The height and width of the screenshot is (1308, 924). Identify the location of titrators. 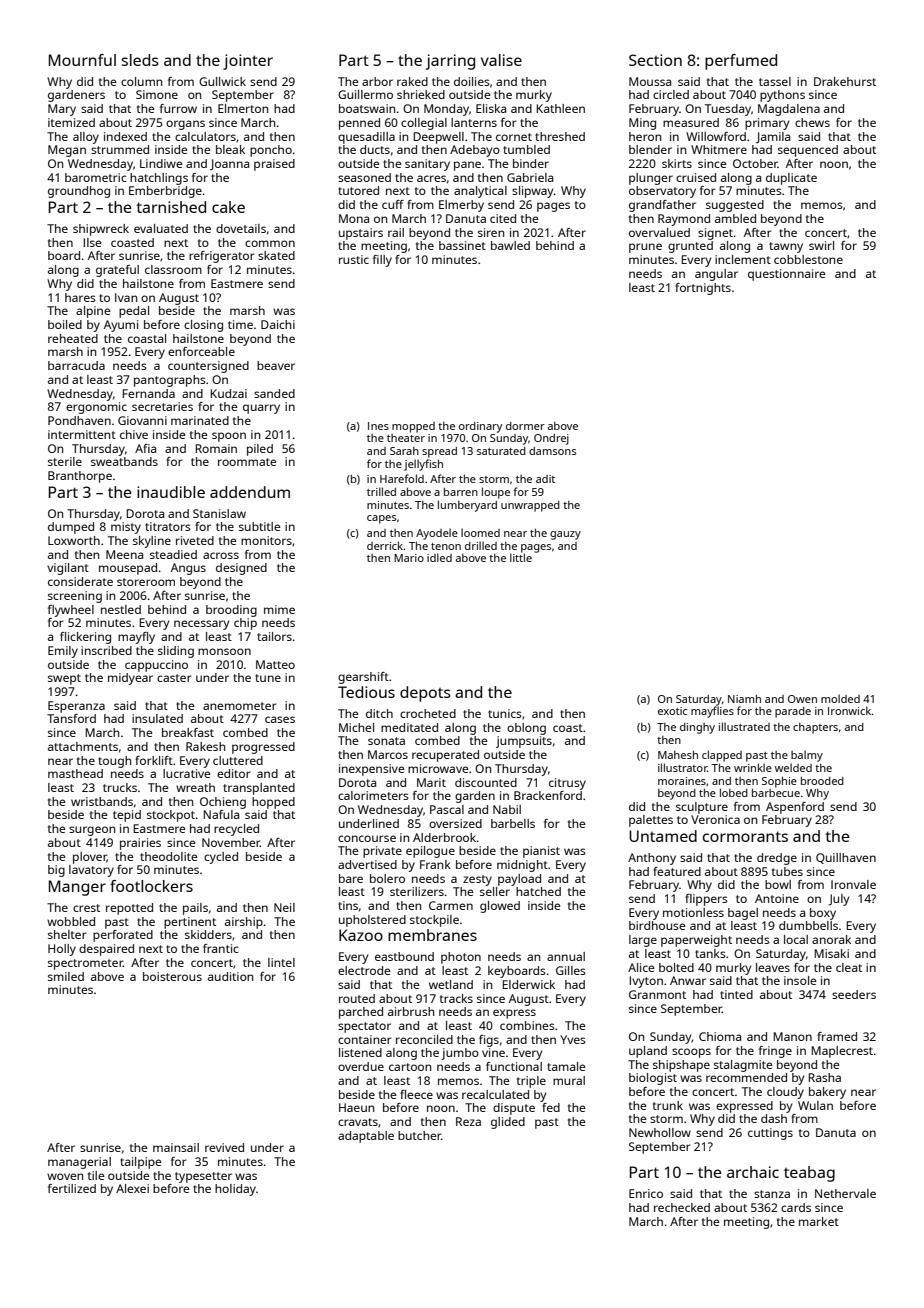
(168, 526).
